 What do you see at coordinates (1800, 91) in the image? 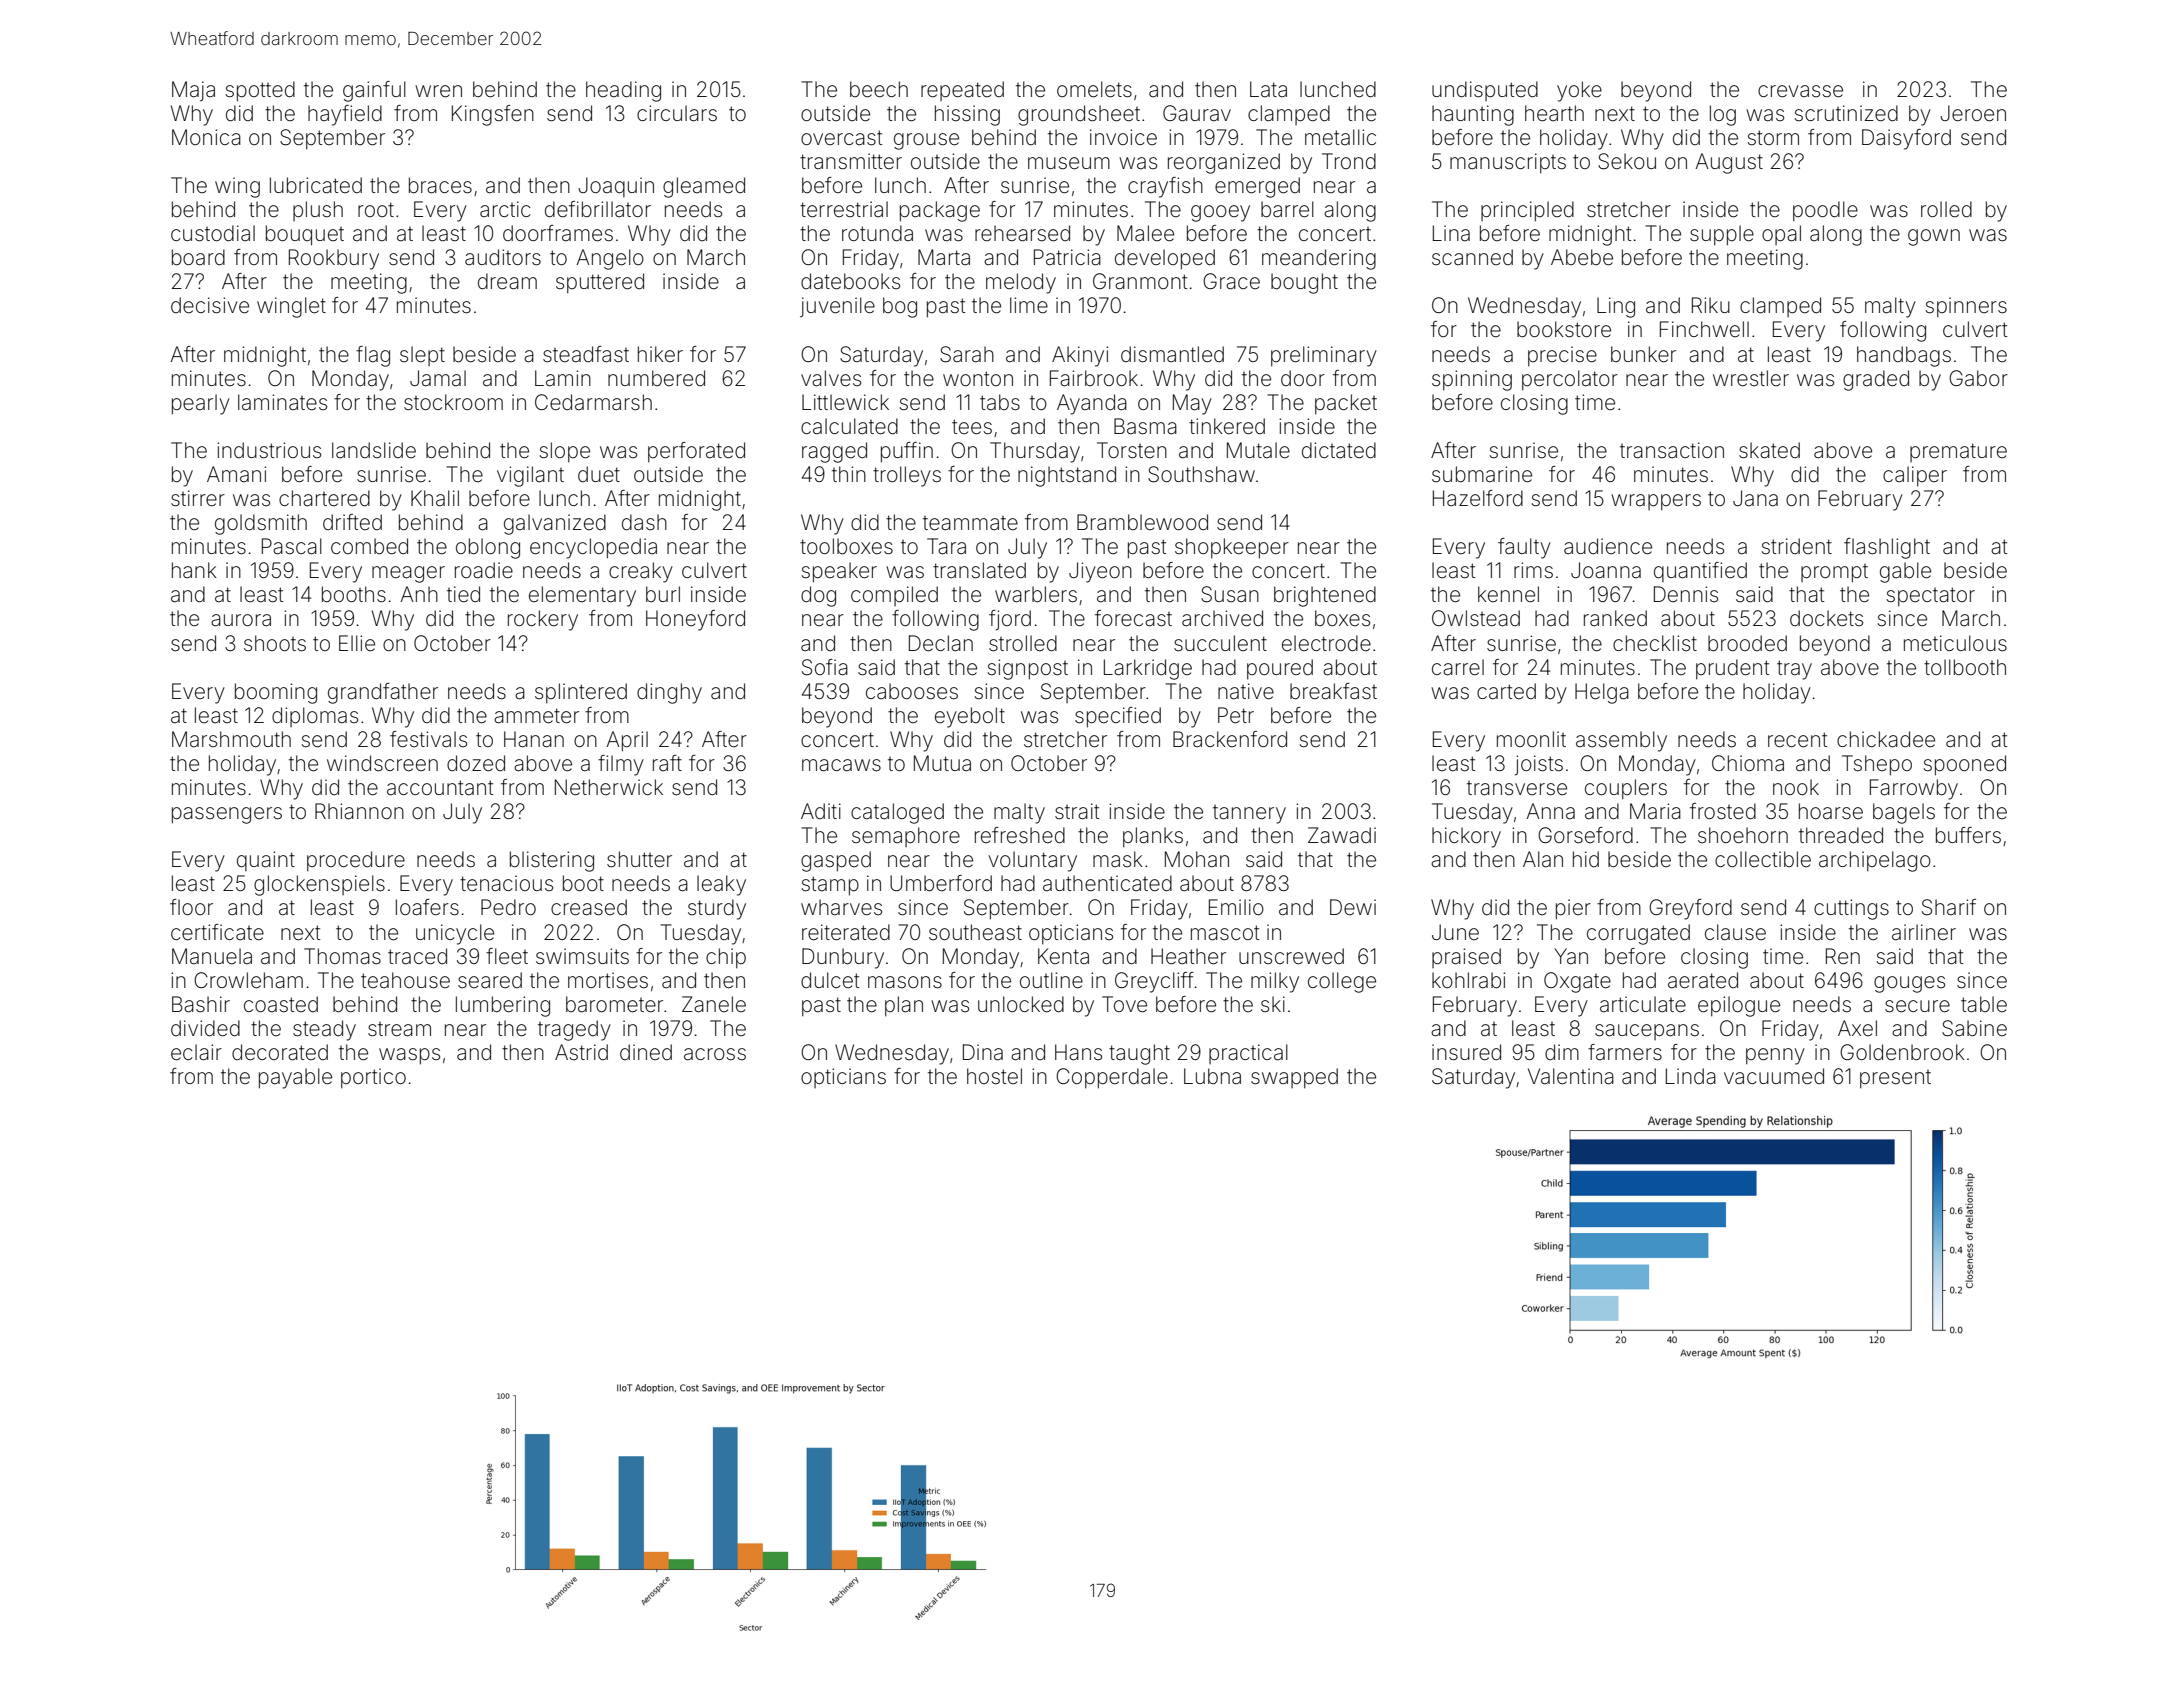
I see `crevasse` at bounding box center [1800, 91].
